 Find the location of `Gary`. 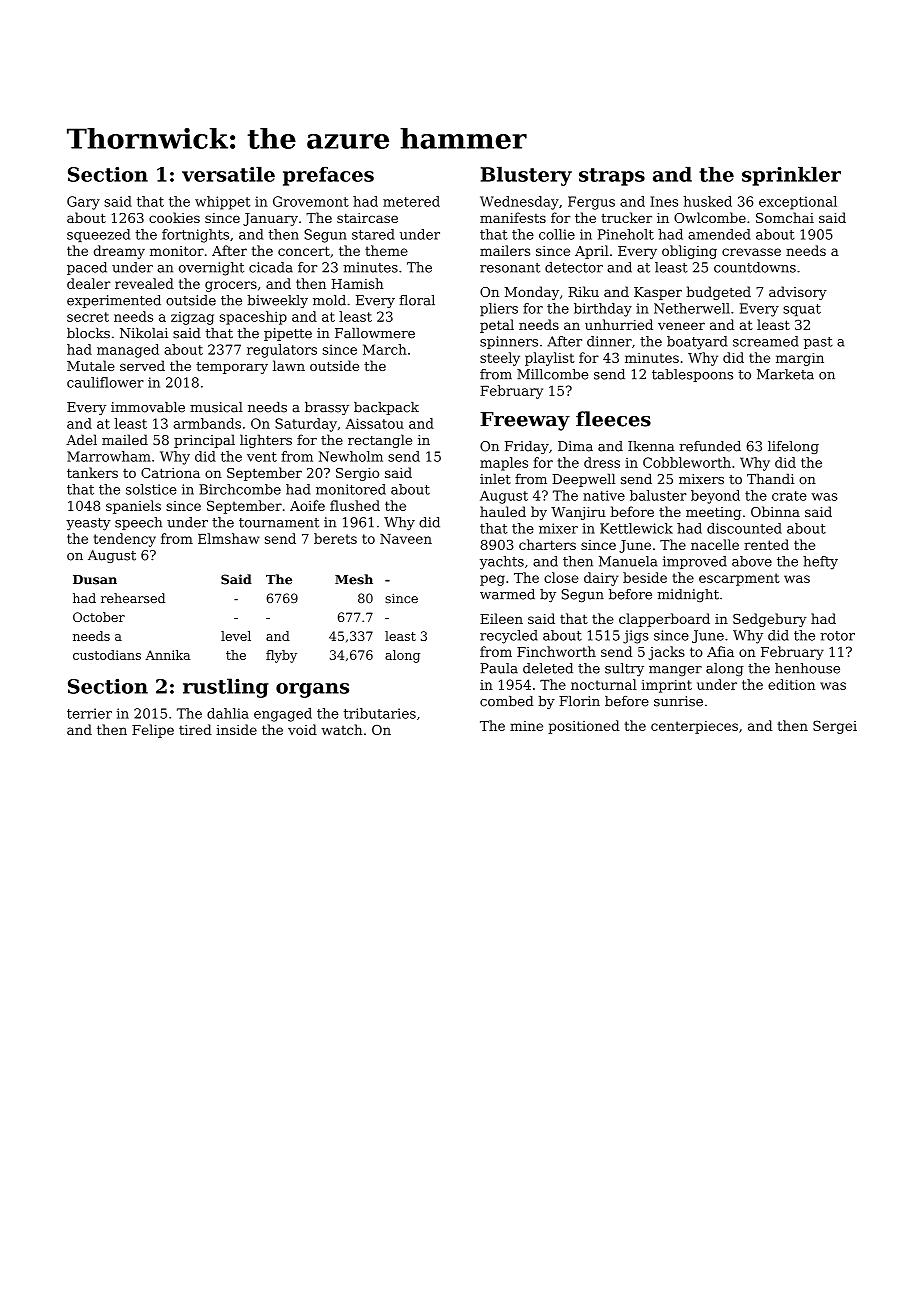

Gary is located at coordinates (83, 203).
